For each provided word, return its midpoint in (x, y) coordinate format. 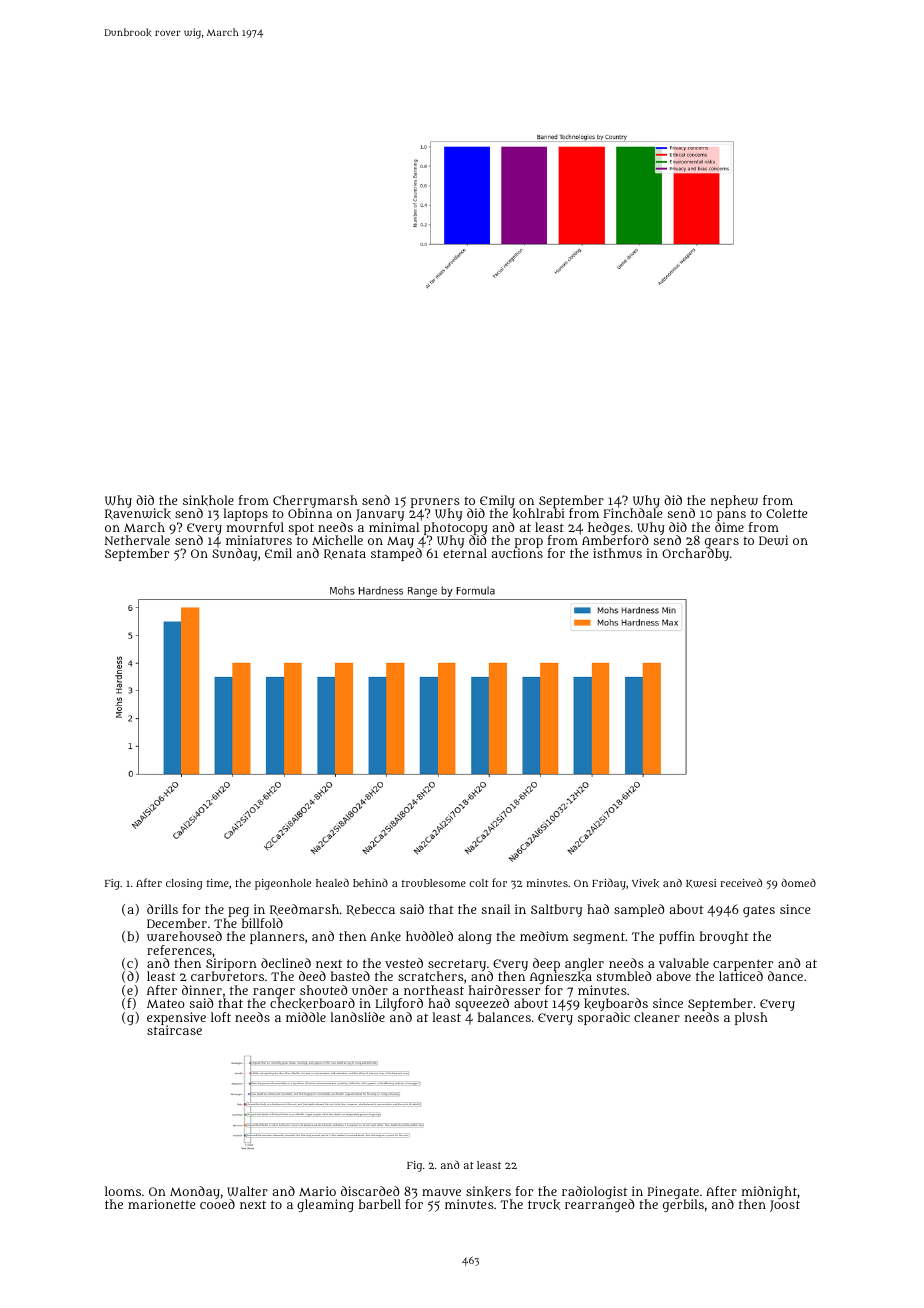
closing (184, 884)
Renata (345, 554)
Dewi (773, 540)
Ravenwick (138, 514)
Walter (247, 1191)
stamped (396, 555)
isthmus (617, 553)
